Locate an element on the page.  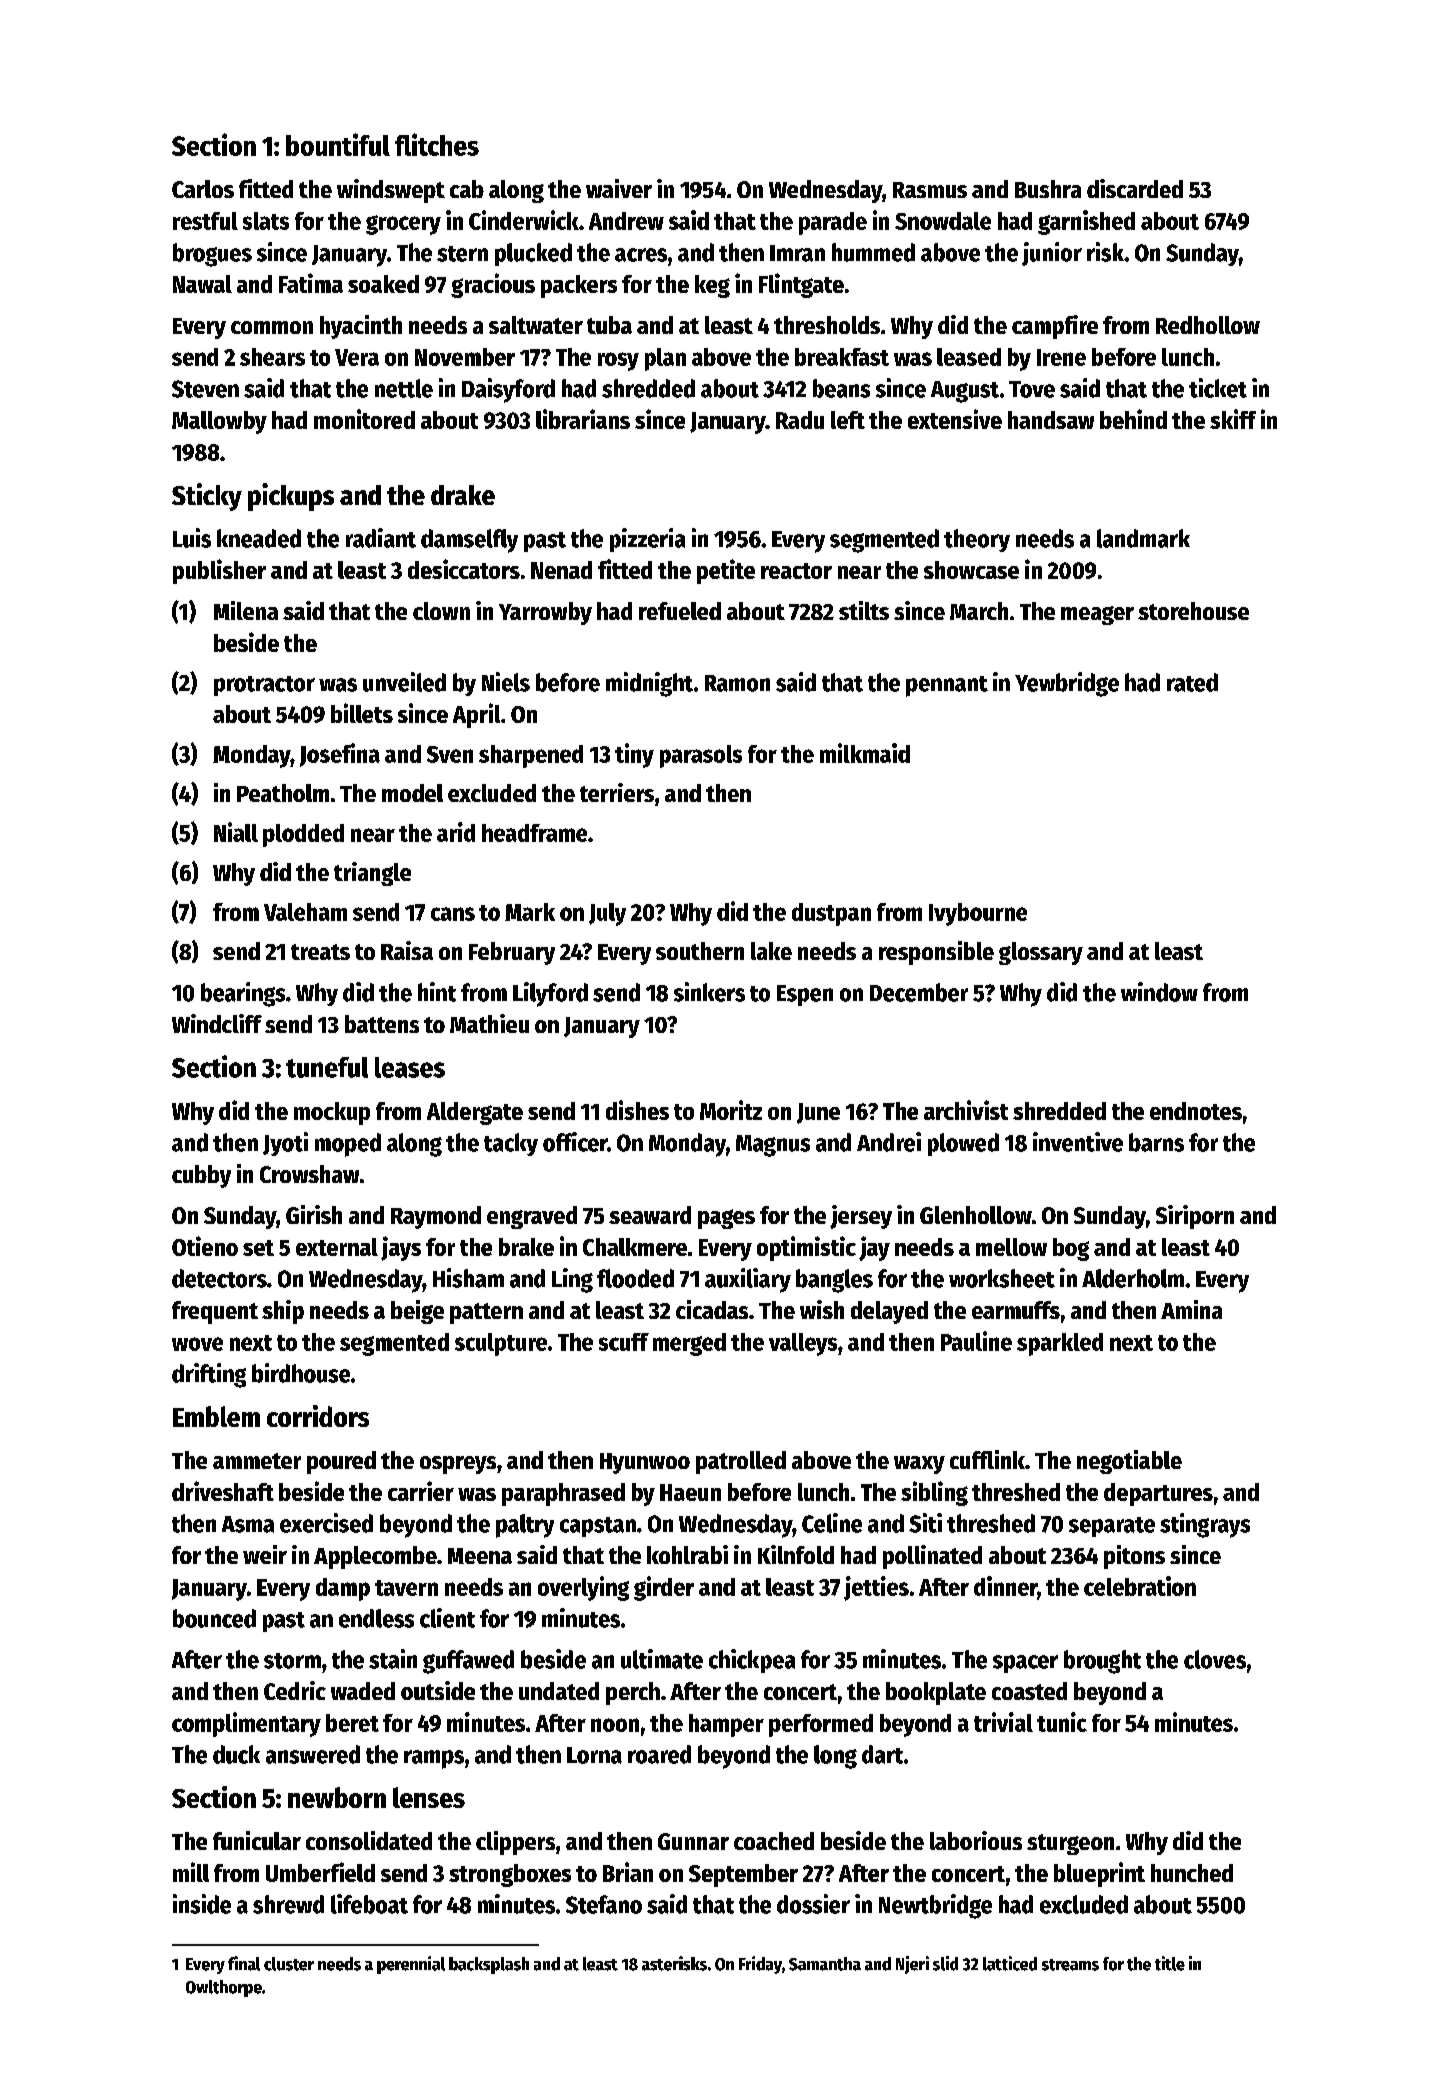
lenses is located at coordinates (429, 1797).
